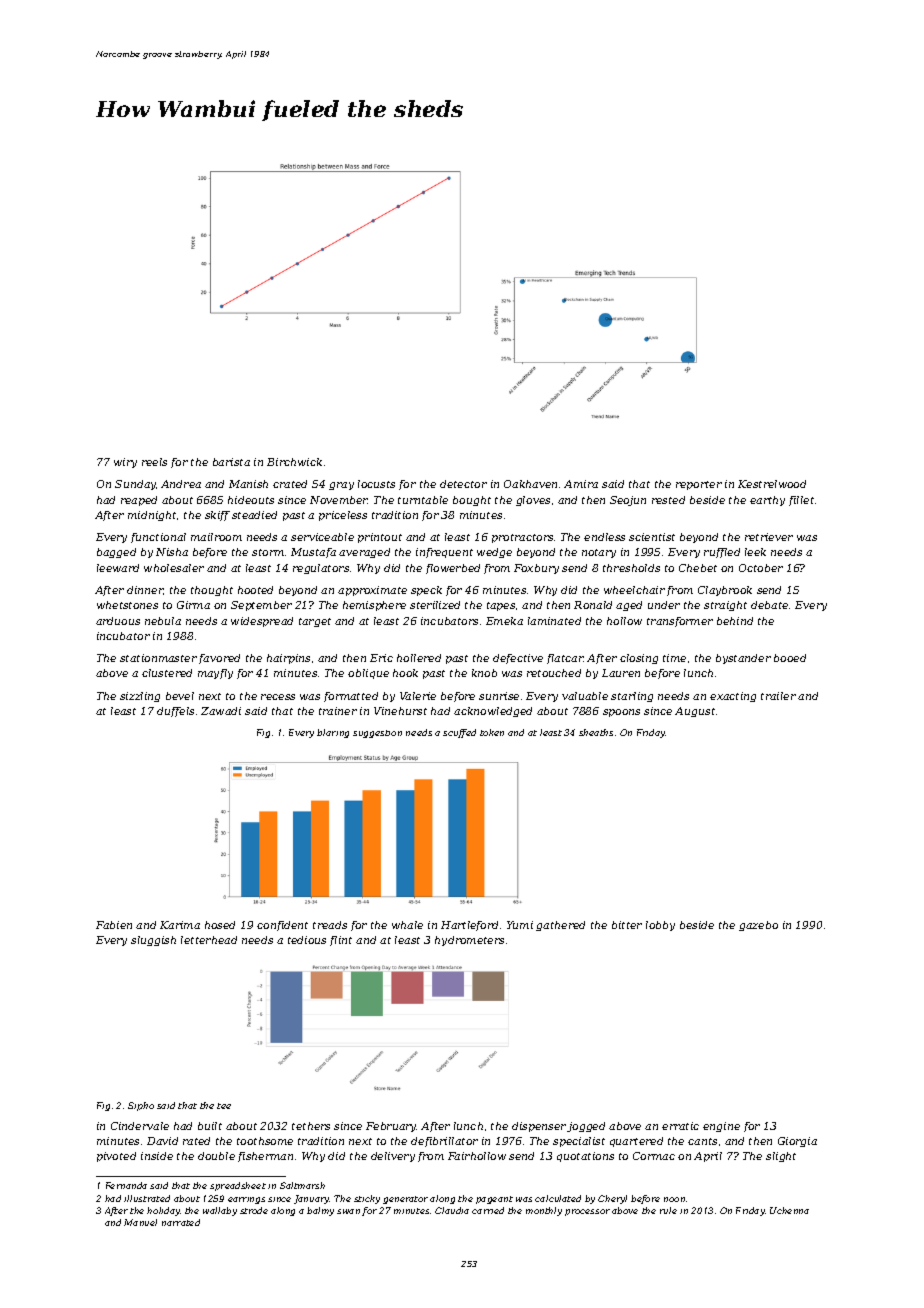 This page has height=1308, width=924. What do you see at coordinates (721, 1127) in the page?
I see `engine` at bounding box center [721, 1127].
